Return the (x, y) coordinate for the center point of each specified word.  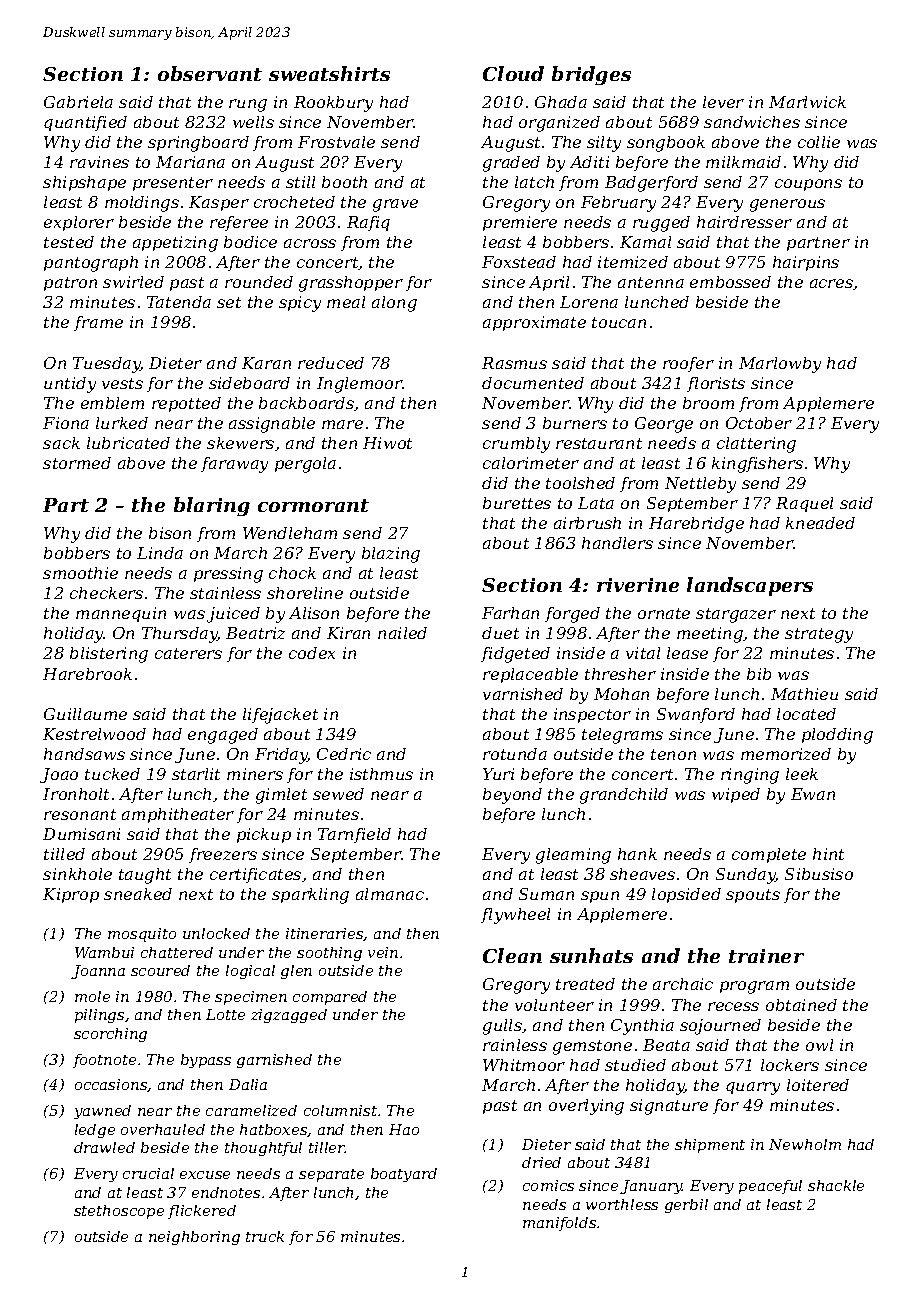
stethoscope (119, 1212)
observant (210, 73)
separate (331, 1175)
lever (723, 102)
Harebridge (696, 525)
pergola (305, 465)
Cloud (513, 73)
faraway (234, 465)
